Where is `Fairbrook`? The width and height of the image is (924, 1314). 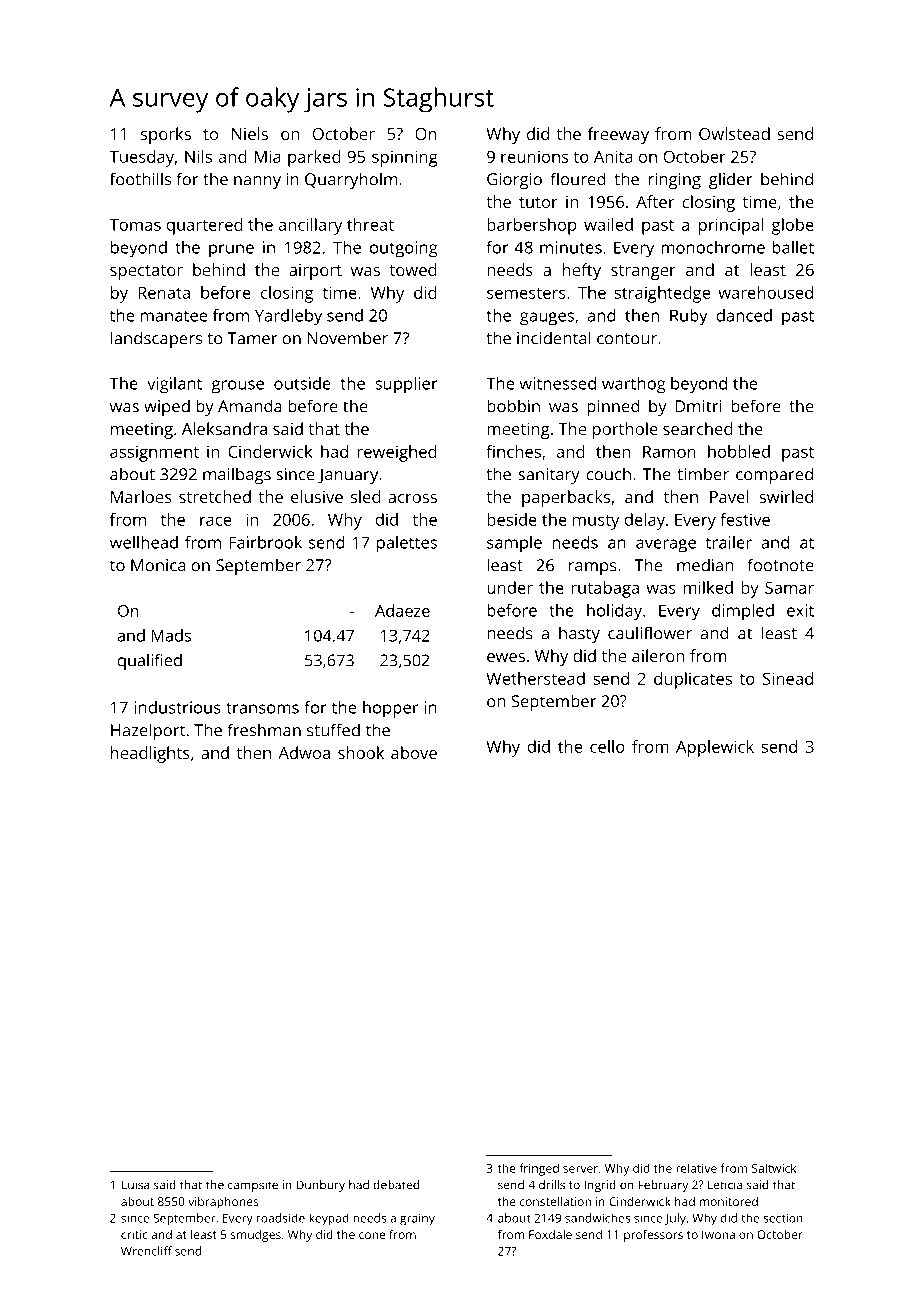
Fairbrook is located at coordinates (265, 542).
